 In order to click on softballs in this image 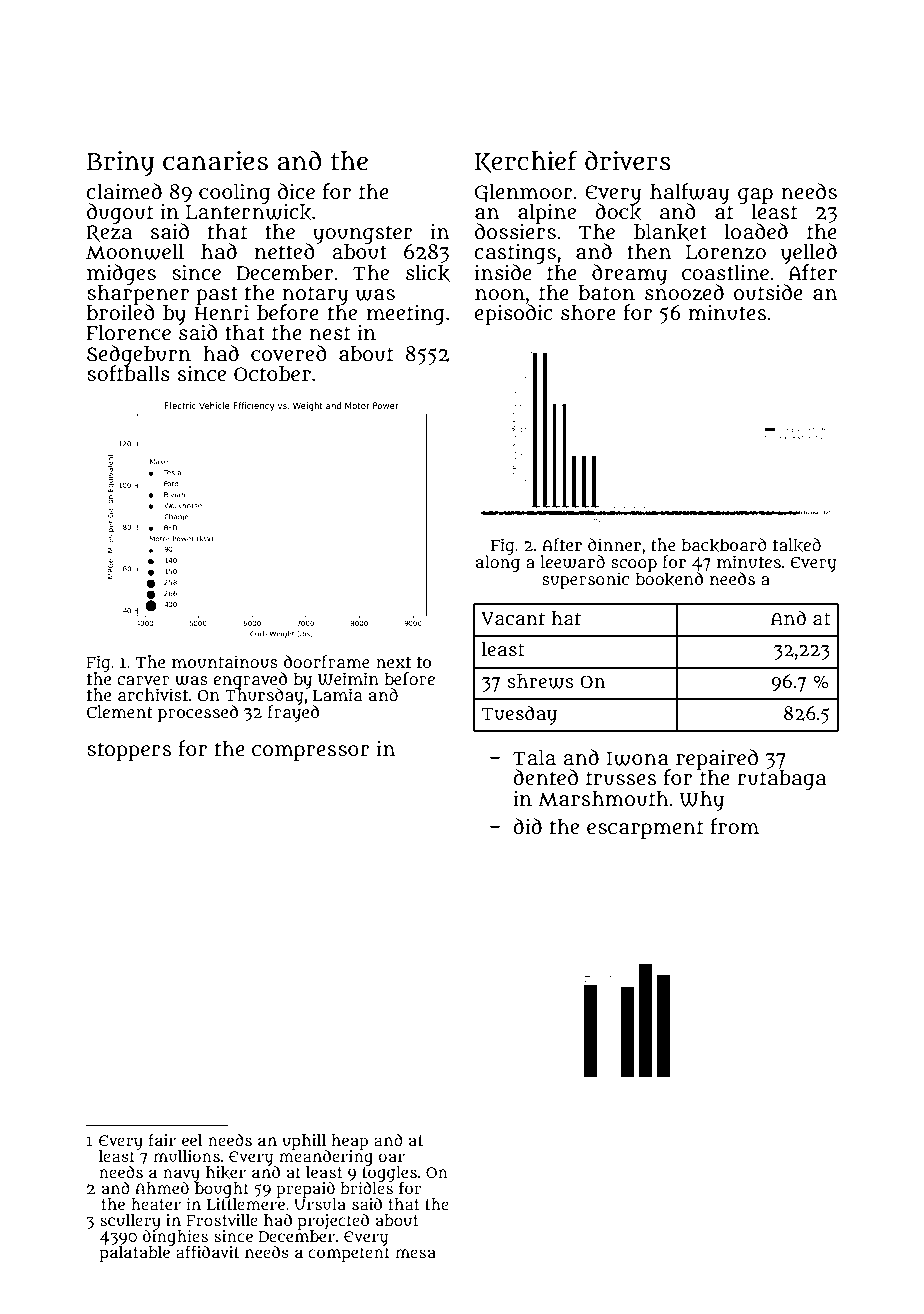, I will do `click(128, 373)`.
